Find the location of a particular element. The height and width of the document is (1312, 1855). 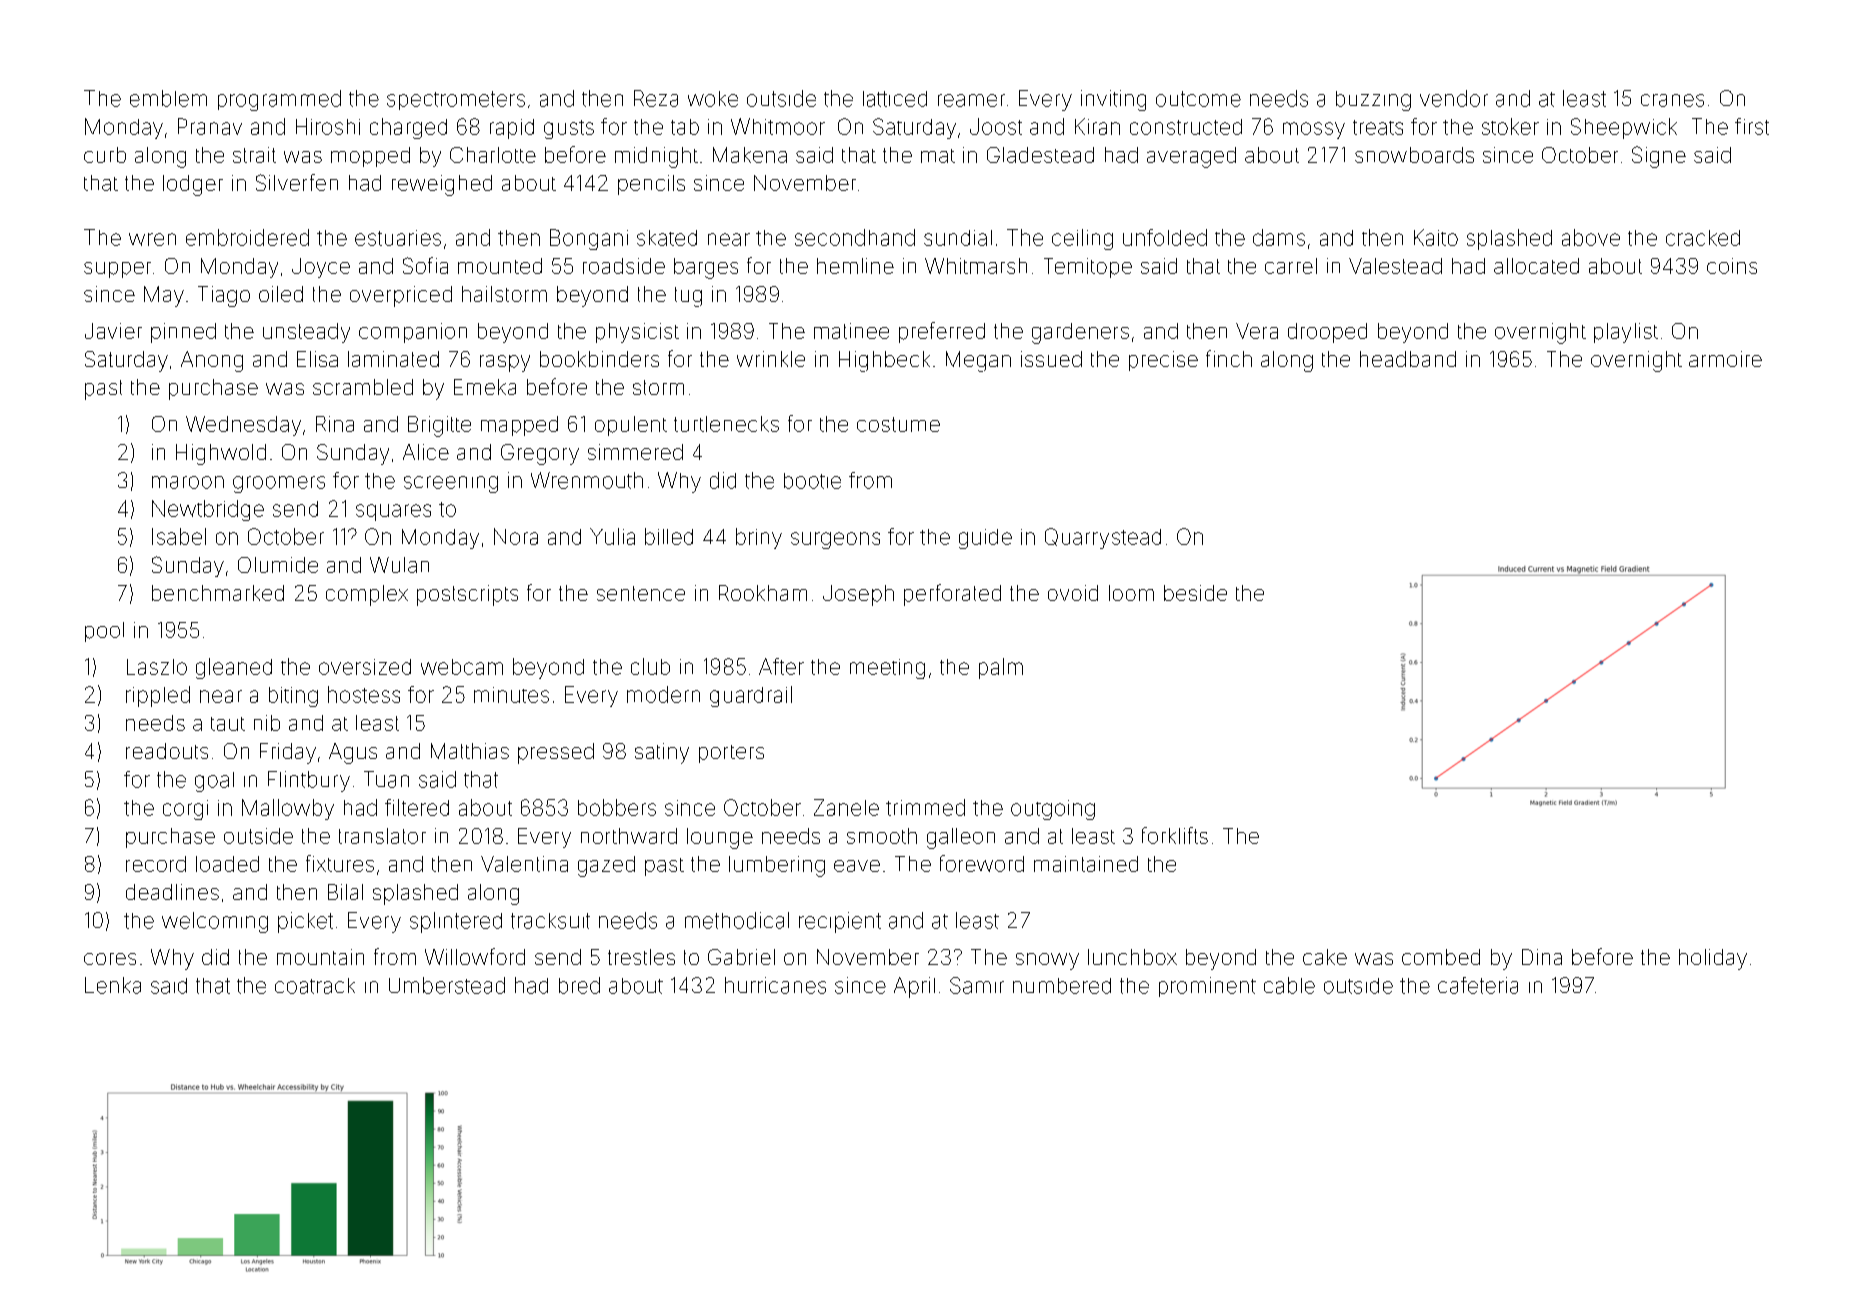

reamer is located at coordinates (971, 100).
